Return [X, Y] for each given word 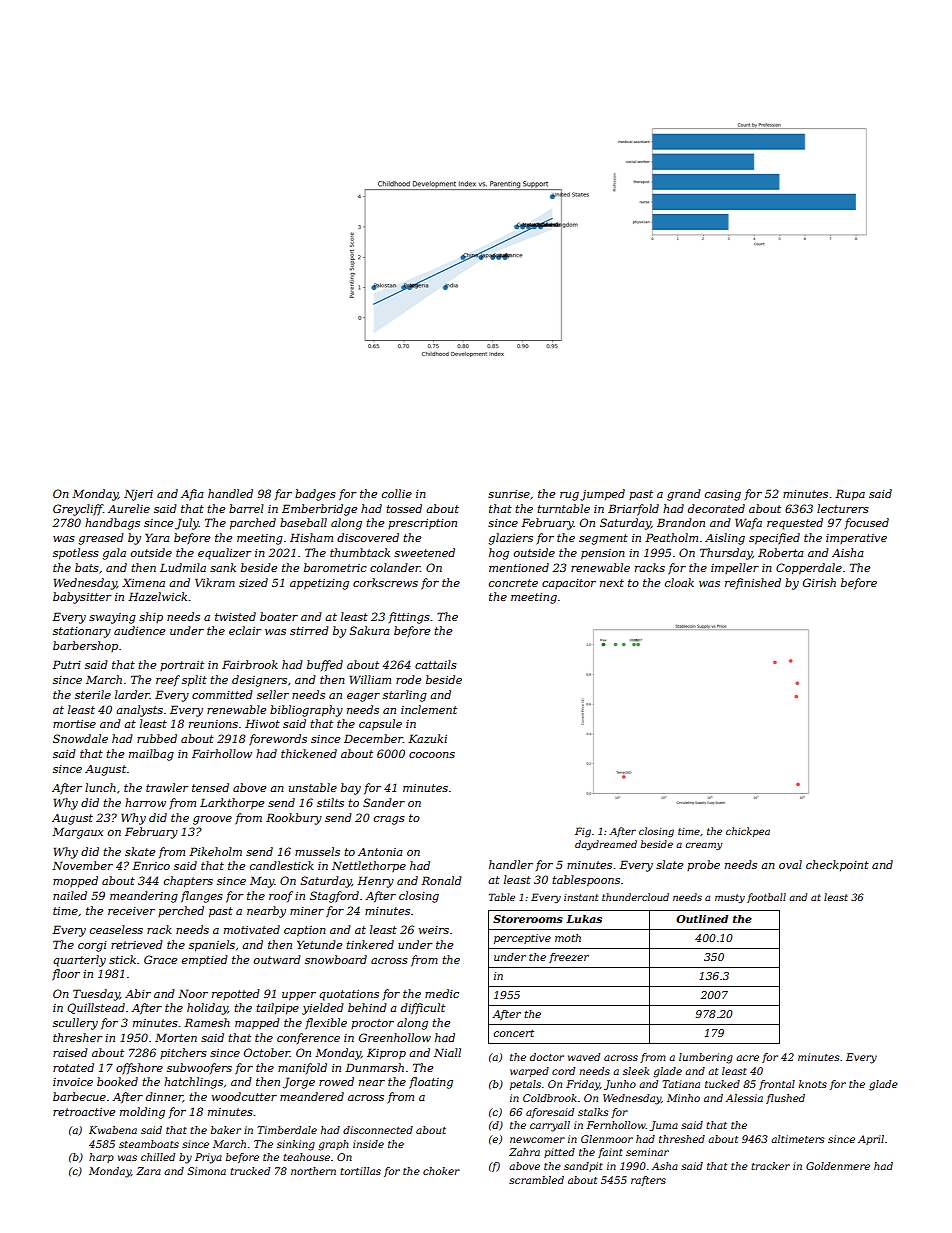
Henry [375, 882]
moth [568, 938]
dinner [164, 1097]
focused [867, 523]
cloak [679, 582]
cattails [436, 664]
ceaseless [116, 929]
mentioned [519, 567]
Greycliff [78, 510]
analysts [139, 711]
